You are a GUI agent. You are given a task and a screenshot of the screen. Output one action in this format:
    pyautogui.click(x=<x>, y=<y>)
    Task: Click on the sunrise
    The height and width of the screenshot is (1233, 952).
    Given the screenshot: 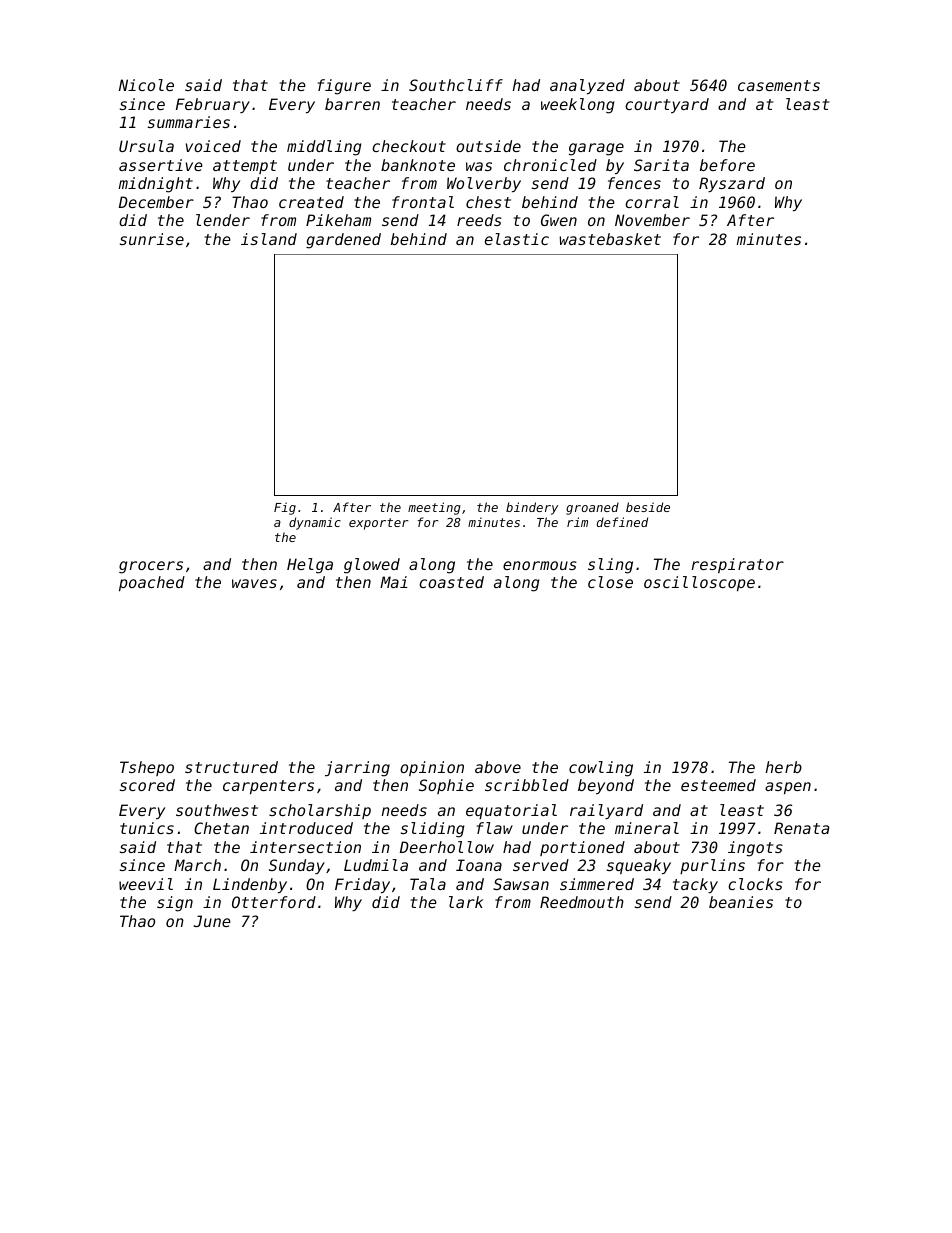 What is the action you would take?
    pyautogui.click(x=152, y=239)
